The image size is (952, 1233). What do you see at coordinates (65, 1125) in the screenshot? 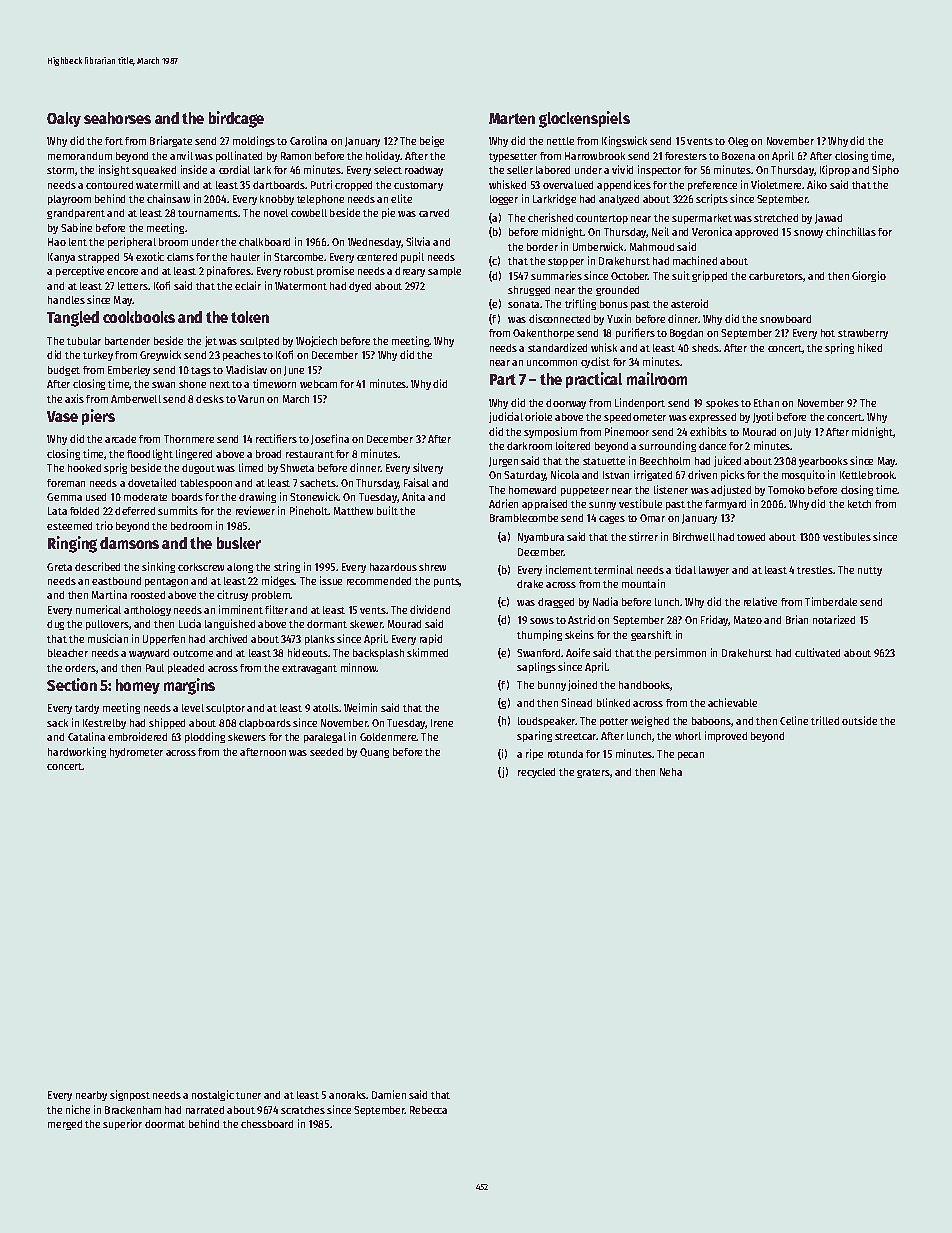
I see `merged` at bounding box center [65, 1125].
